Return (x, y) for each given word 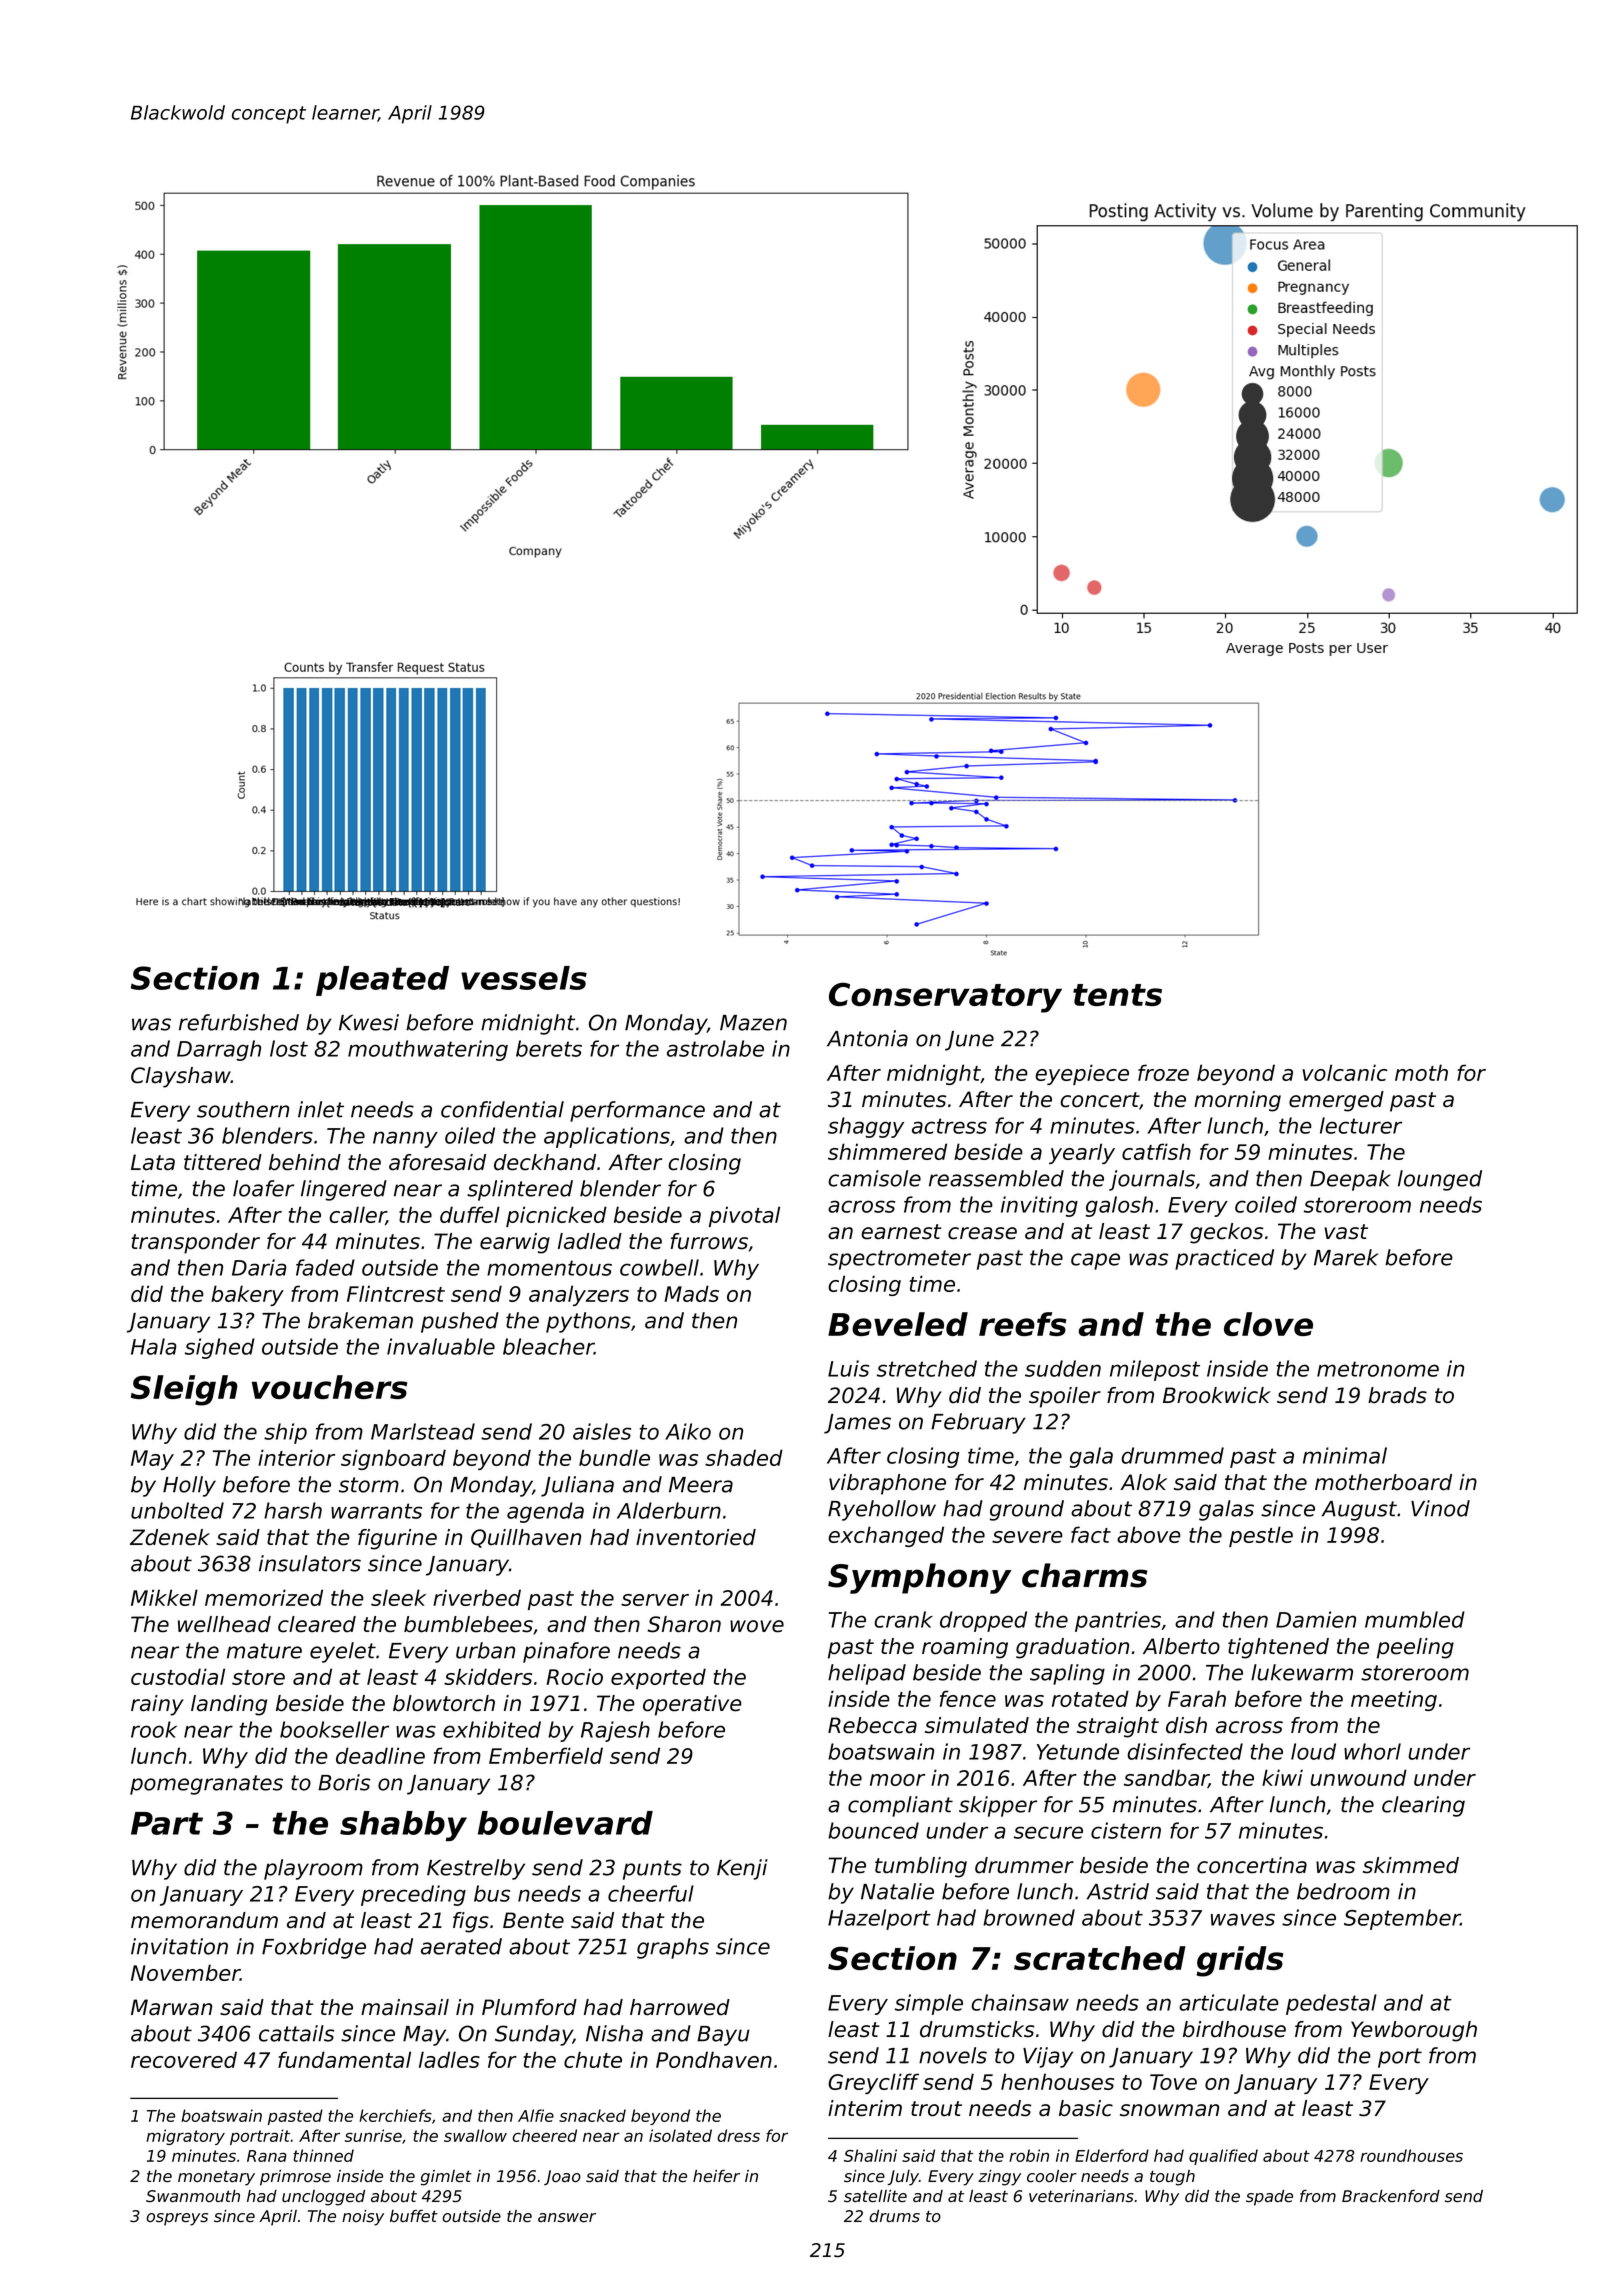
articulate (1229, 2002)
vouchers (329, 1387)
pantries (1118, 1621)
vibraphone (887, 1484)
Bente (533, 1920)
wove (757, 1626)
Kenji (742, 1869)
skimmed (1411, 1865)
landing (229, 1705)
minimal (1345, 1455)
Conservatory (945, 997)
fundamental (344, 2059)
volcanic (1344, 1072)
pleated (382, 981)
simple (929, 2004)
